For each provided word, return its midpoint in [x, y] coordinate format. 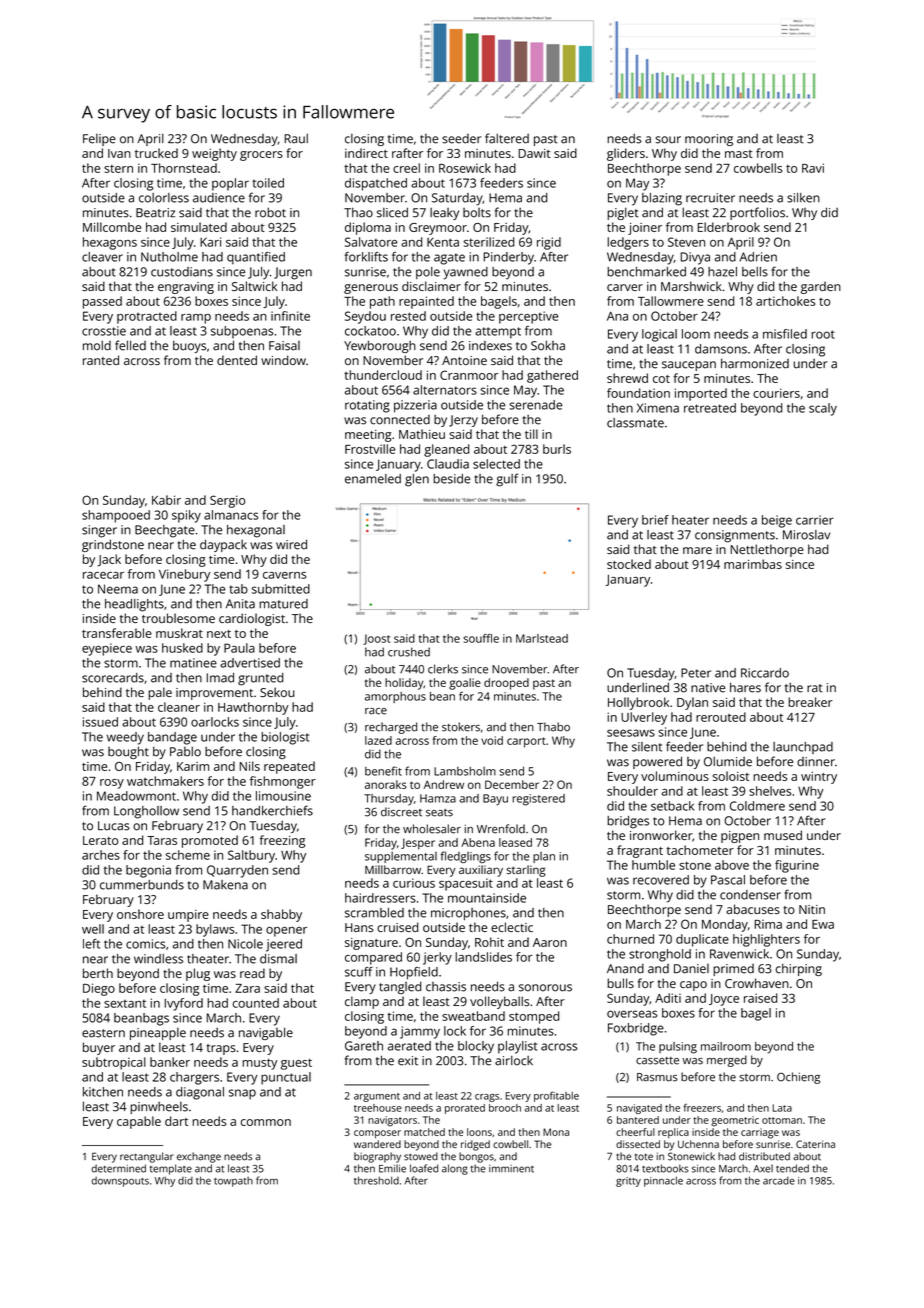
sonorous [545, 988]
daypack [223, 545]
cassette [657, 1061]
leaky [444, 214]
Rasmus [657, 1077]
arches [101, 855]
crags [487, 1098]
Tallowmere [671, 301]
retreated [710, 408]
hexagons [110, 243]
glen [417, 480]
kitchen [103, 1092]
